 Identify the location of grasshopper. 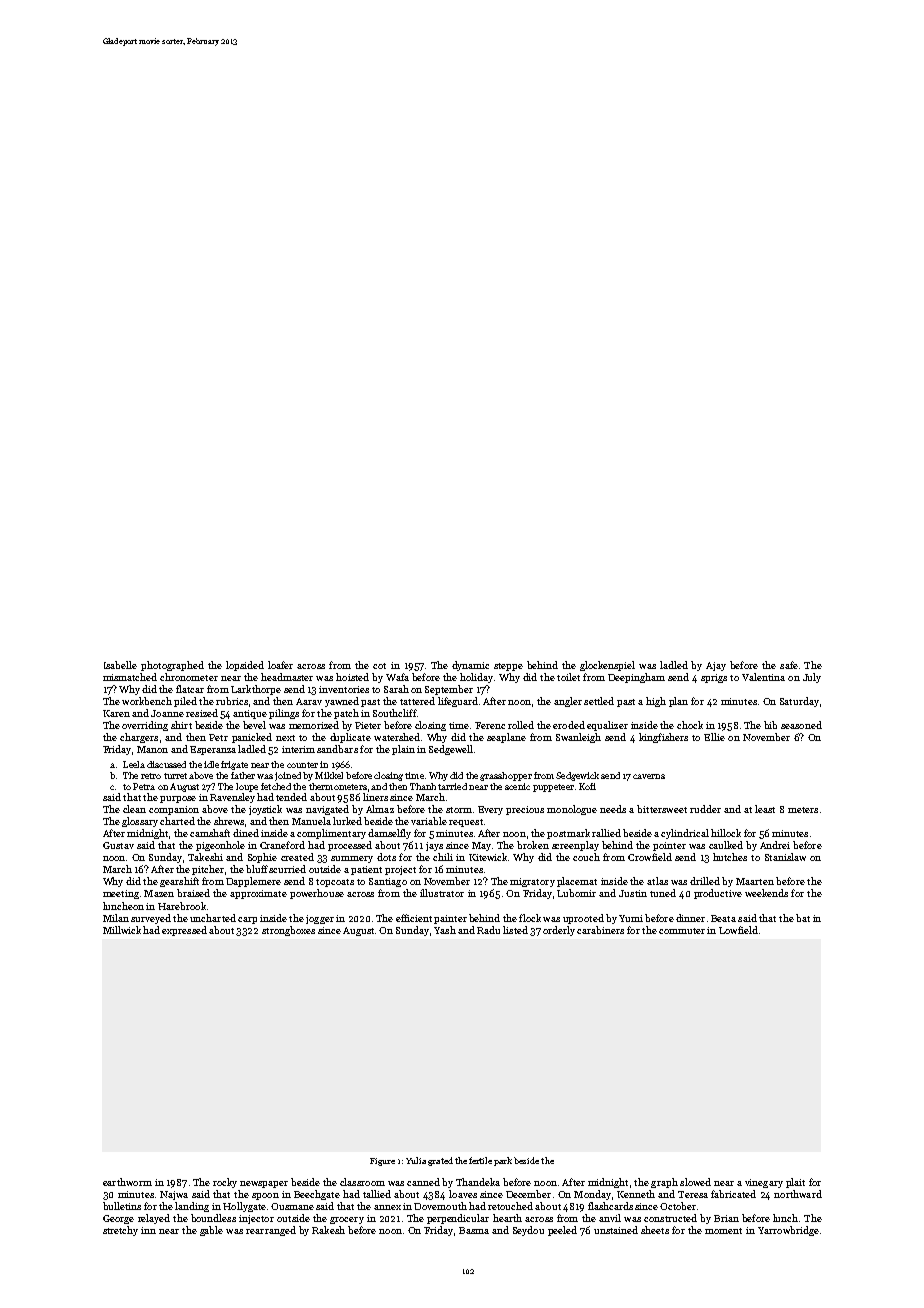
(506, 776).
